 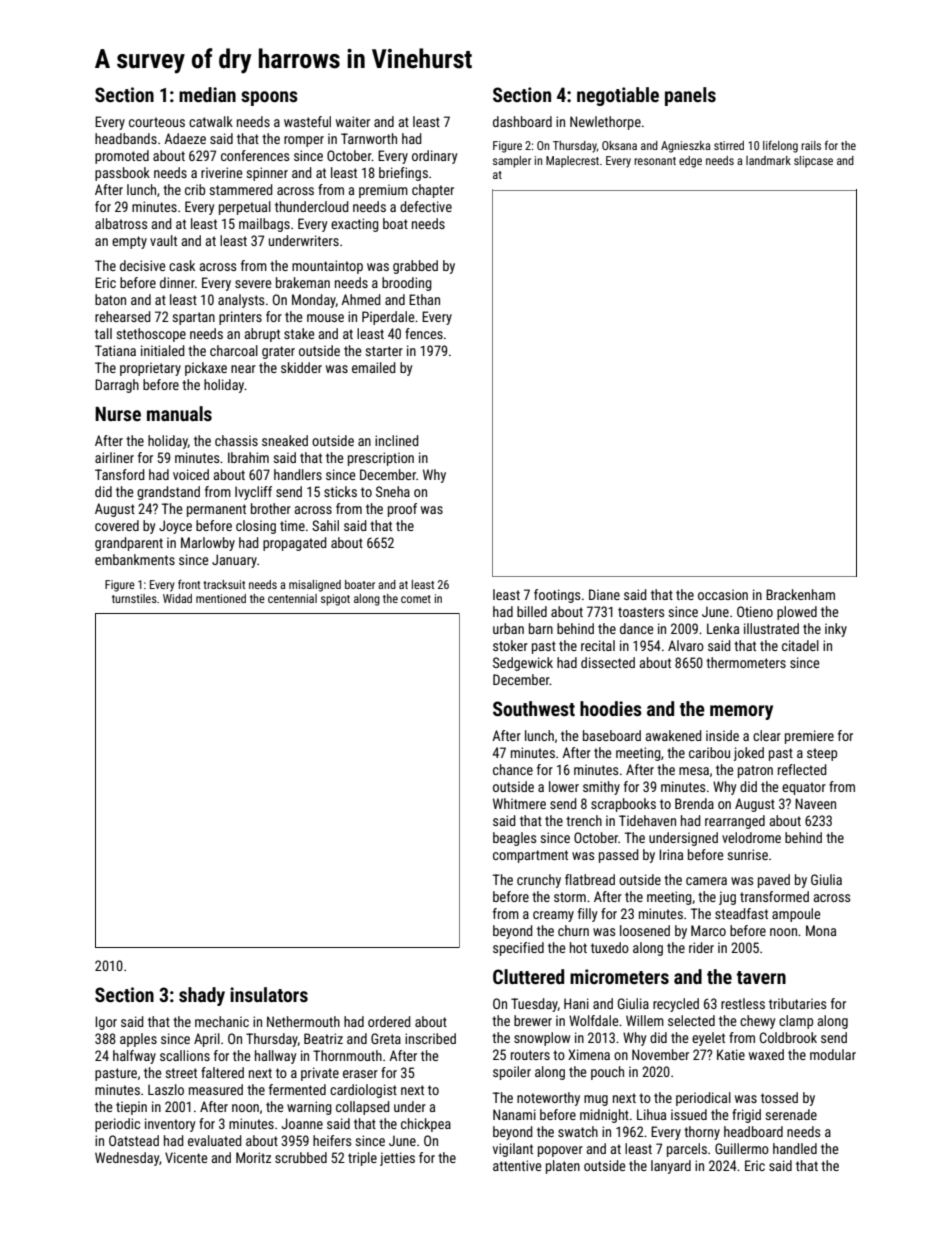 What do you see at coordinates (269, 994) in the page?
I see `insulators` at bounding box center [269, 994].
